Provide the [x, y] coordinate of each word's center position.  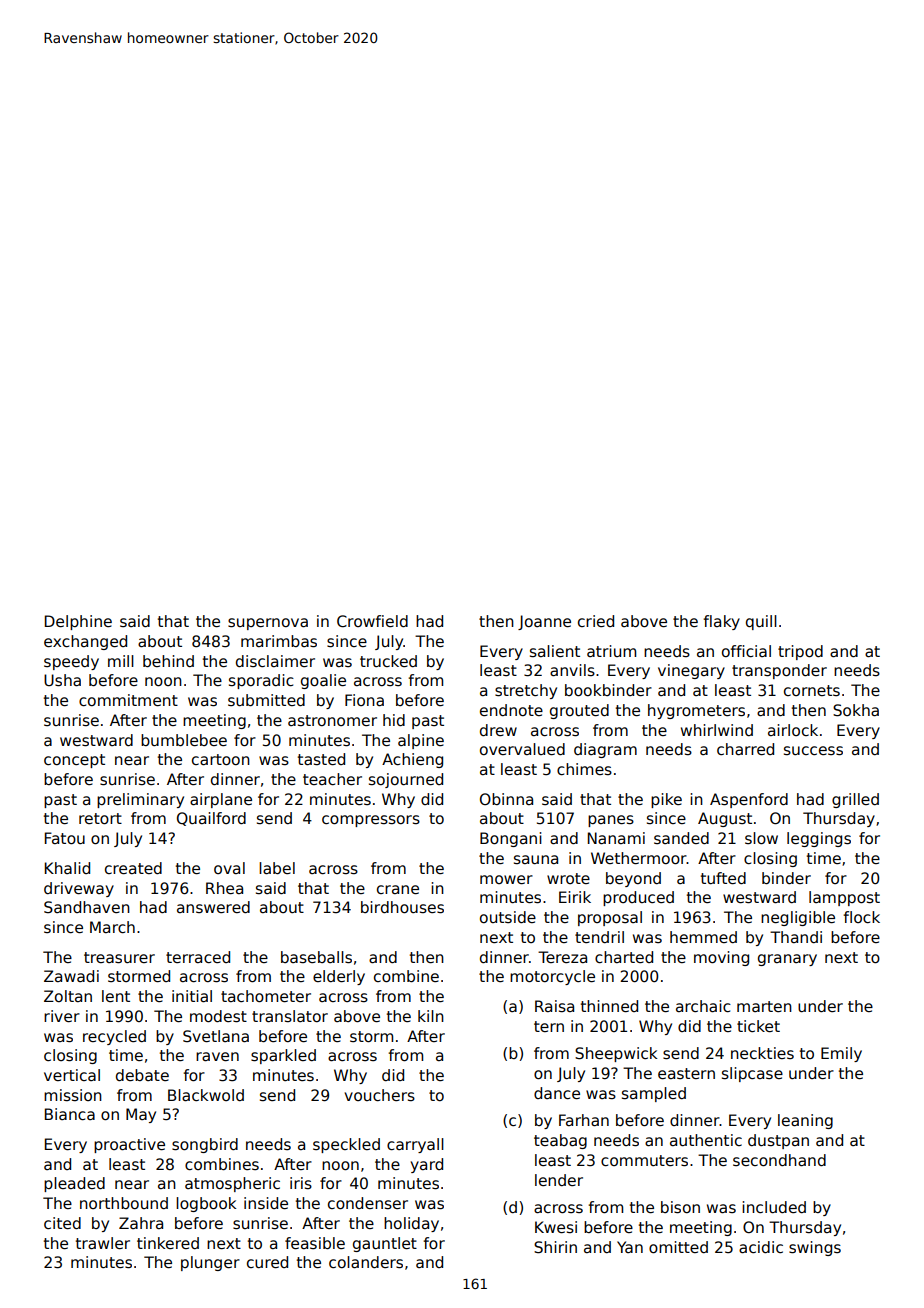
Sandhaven [87, 907]
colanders [366, 1262]
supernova [268, 624]
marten [764, 1006]
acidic [761, 1247]
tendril [599, 937]
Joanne [544, 622]
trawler [103, 1243]
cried [596, 621]
